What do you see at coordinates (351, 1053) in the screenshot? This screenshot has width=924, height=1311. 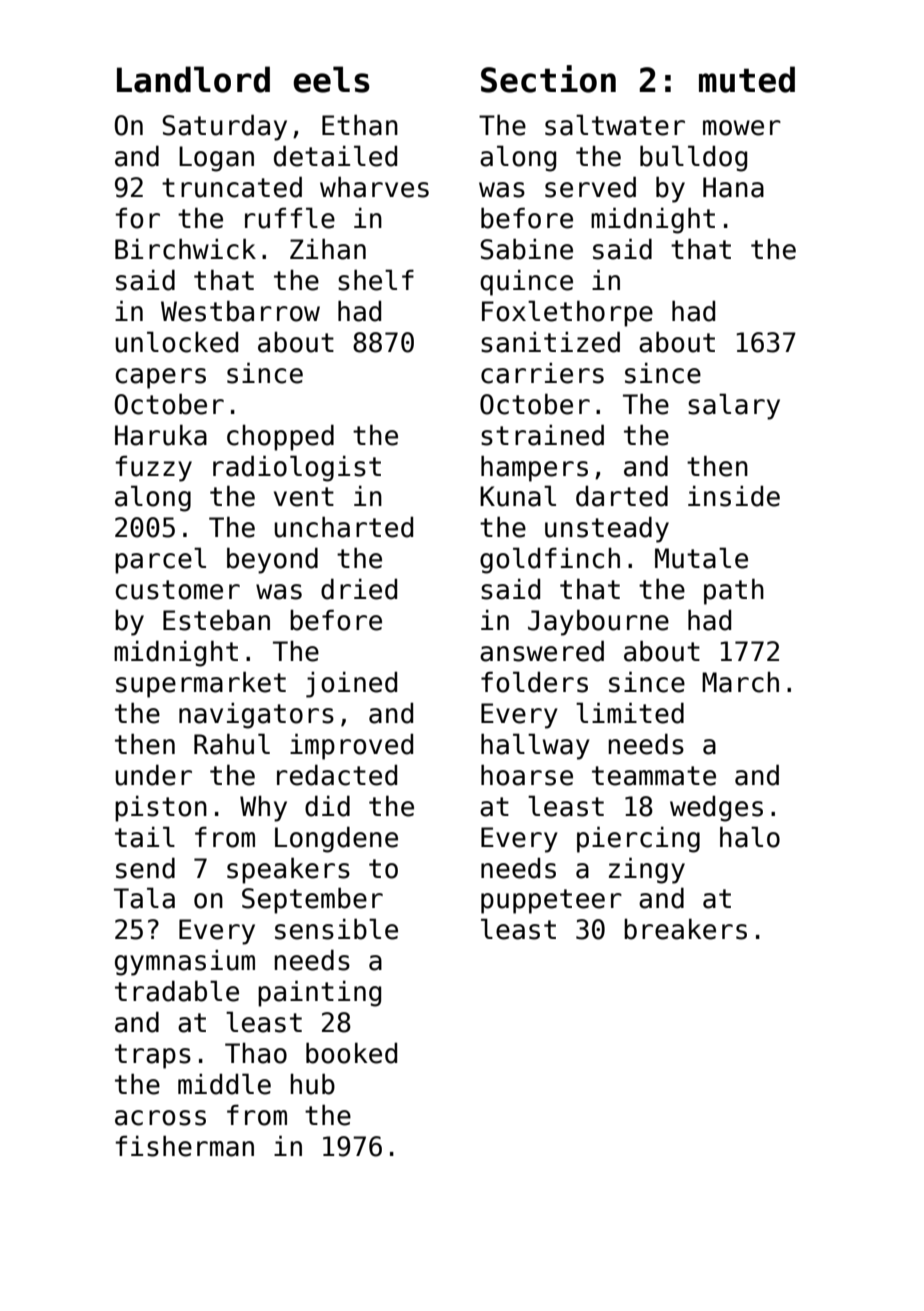 I see `booked` at bounding box center [351, 1053].
